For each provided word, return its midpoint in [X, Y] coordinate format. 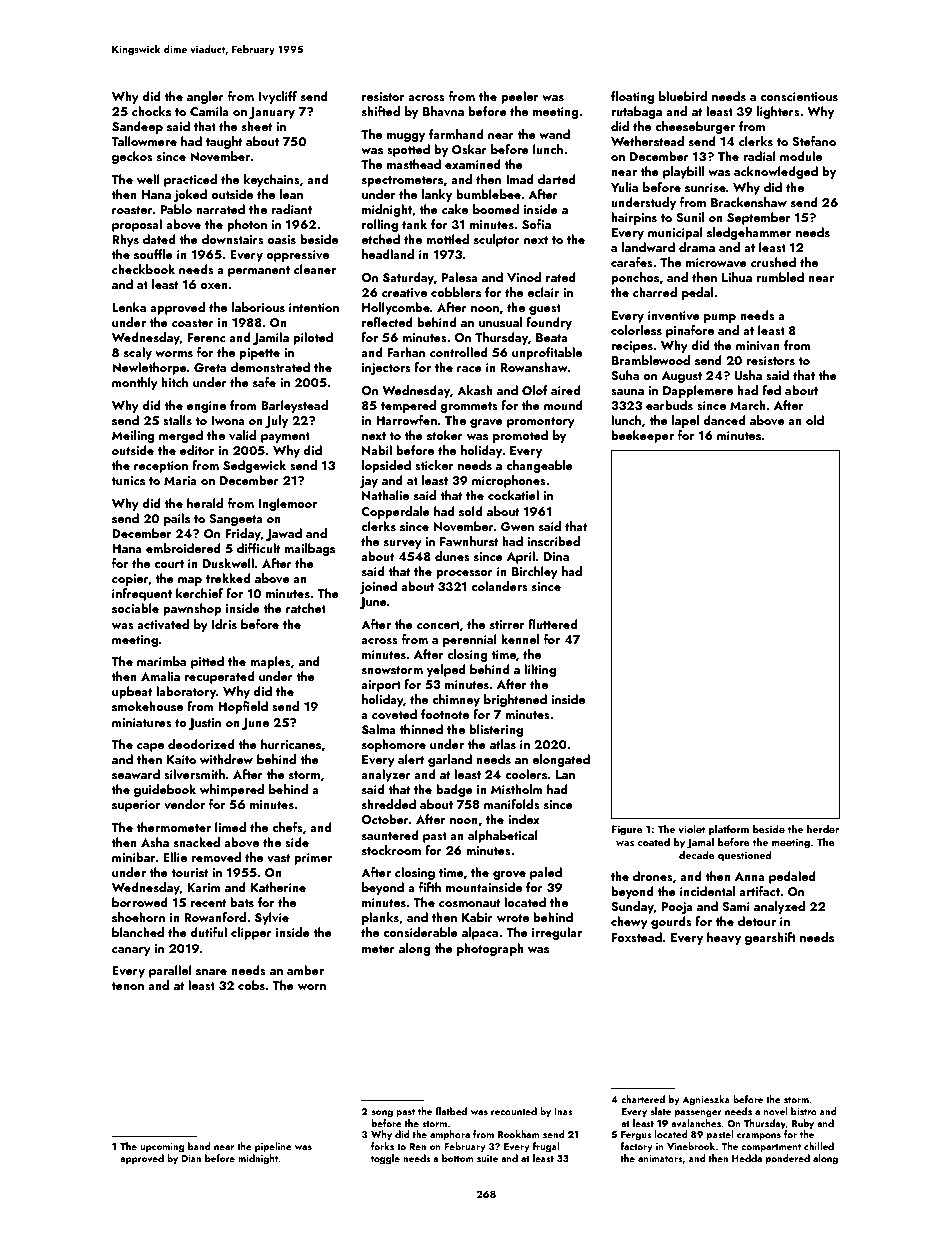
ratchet [306, 608]
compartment [771, 1148]
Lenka [129, 307]
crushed [773, 262]
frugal [546, 1147]
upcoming [162, 1148]
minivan [758, 345]
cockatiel [513, 495]
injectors [386, 369]
